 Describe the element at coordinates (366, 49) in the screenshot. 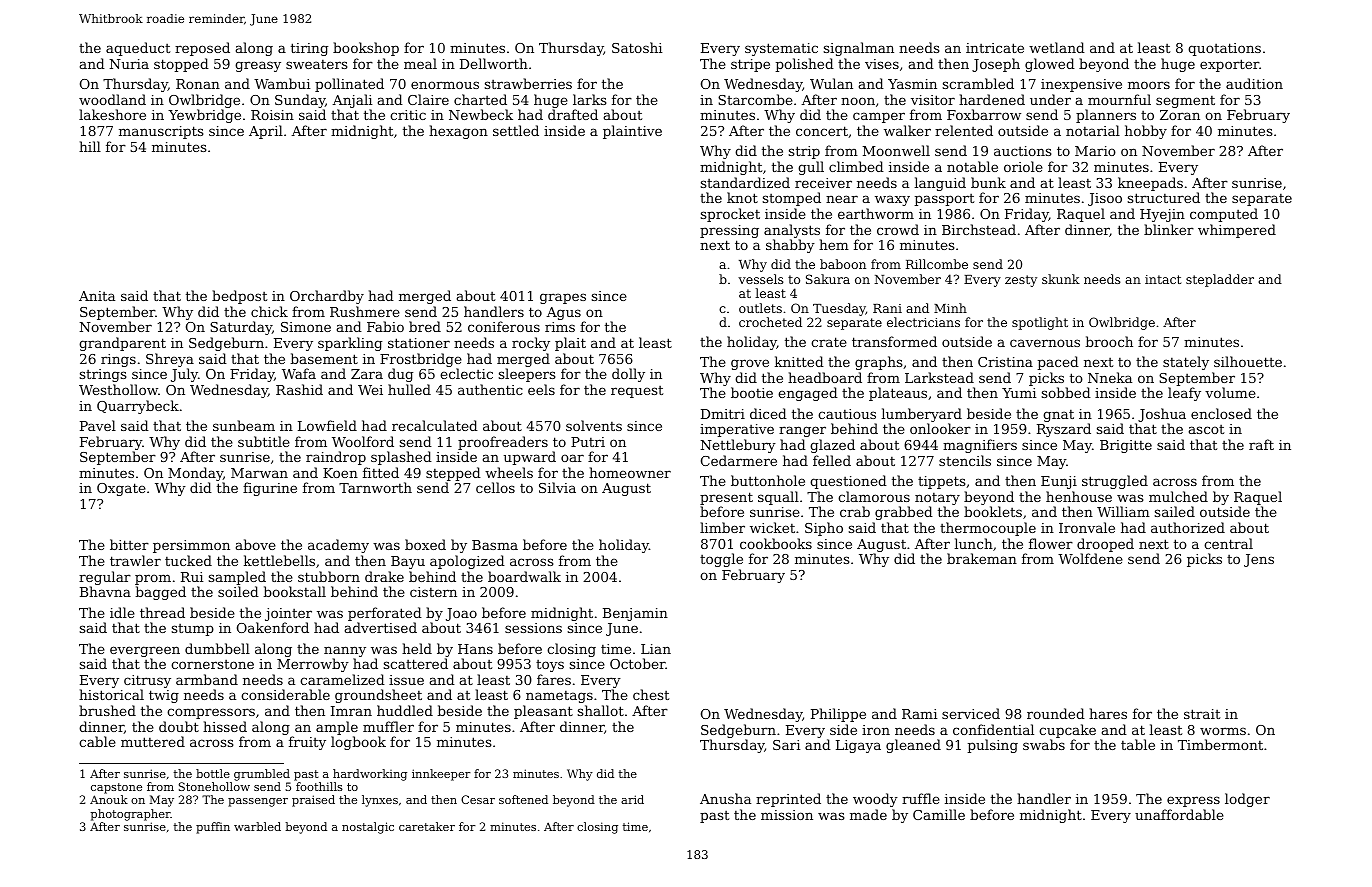

I see `bookshop` at that location.
